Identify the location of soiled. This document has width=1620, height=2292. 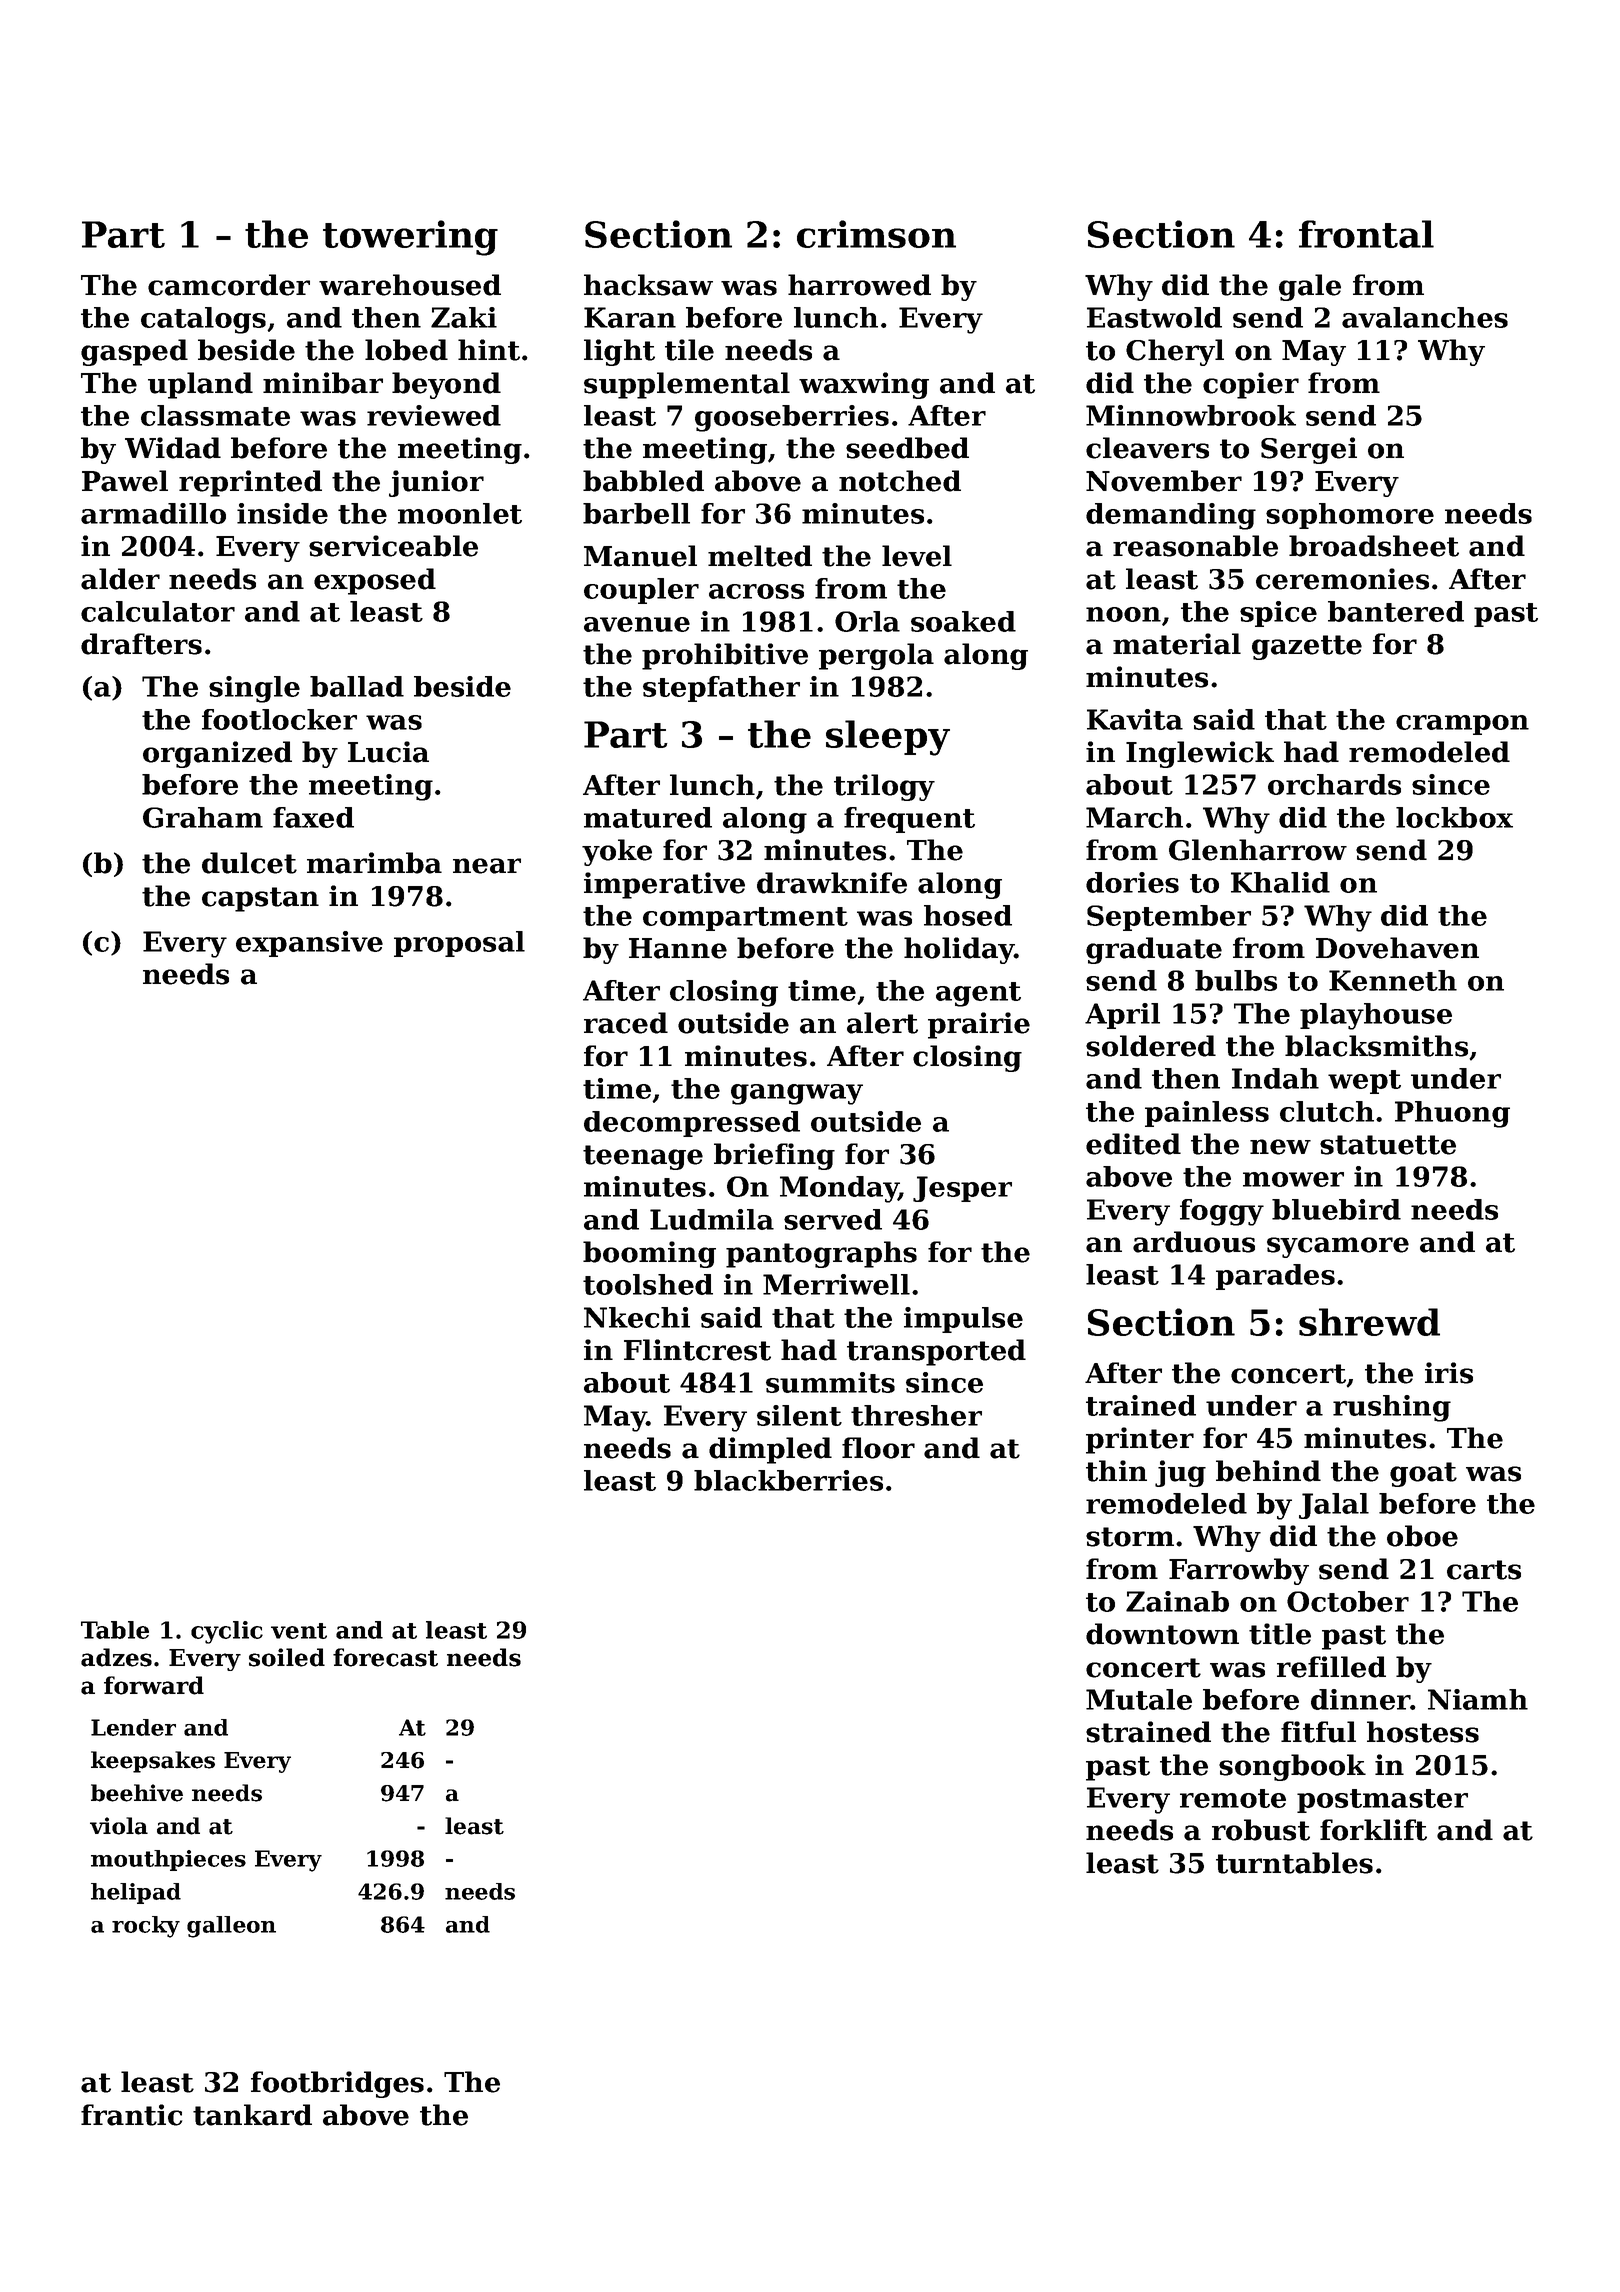
(287, 1657).
